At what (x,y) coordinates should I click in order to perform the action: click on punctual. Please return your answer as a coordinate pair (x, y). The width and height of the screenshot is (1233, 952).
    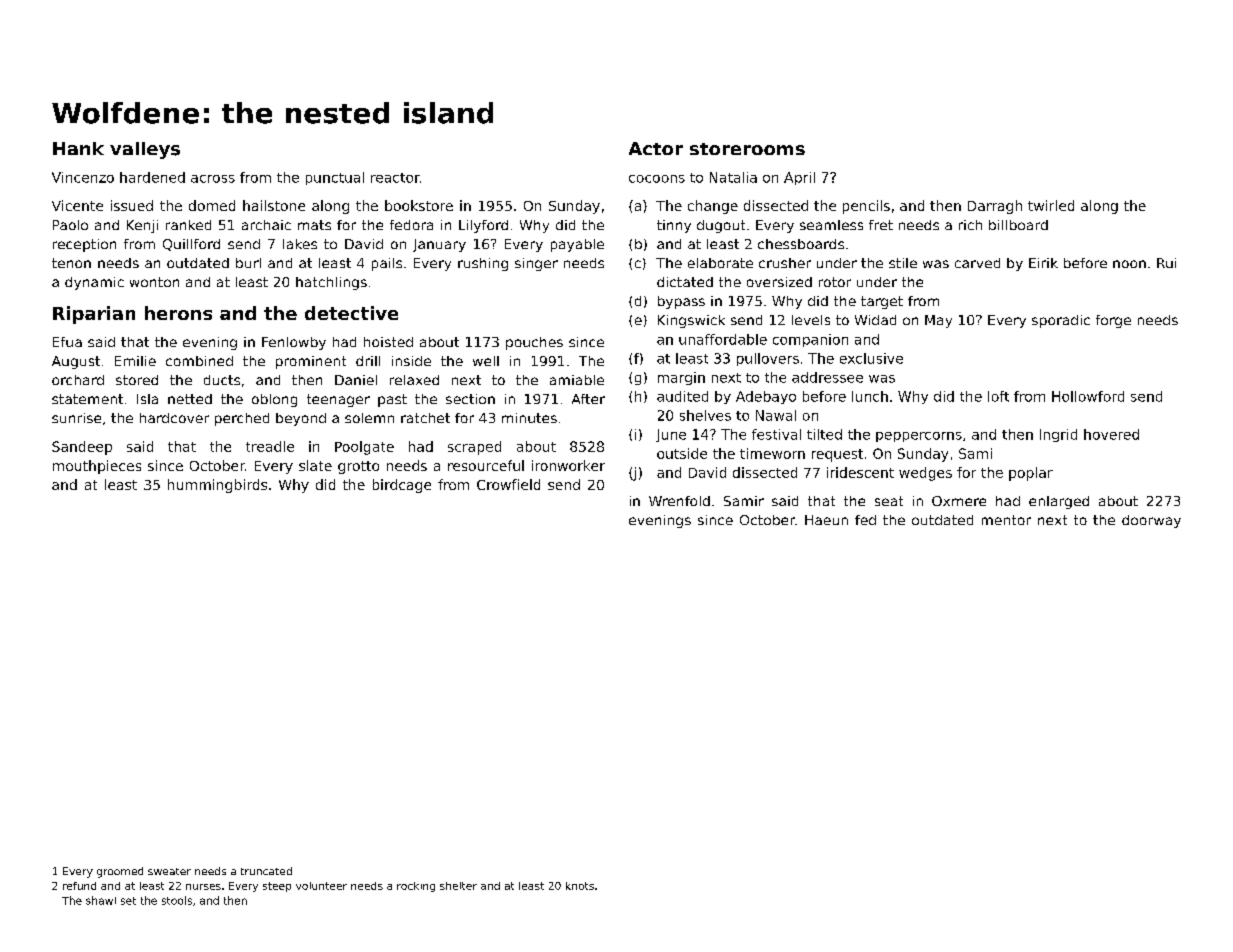
    Looking at the image, I should click on (335, 178).
